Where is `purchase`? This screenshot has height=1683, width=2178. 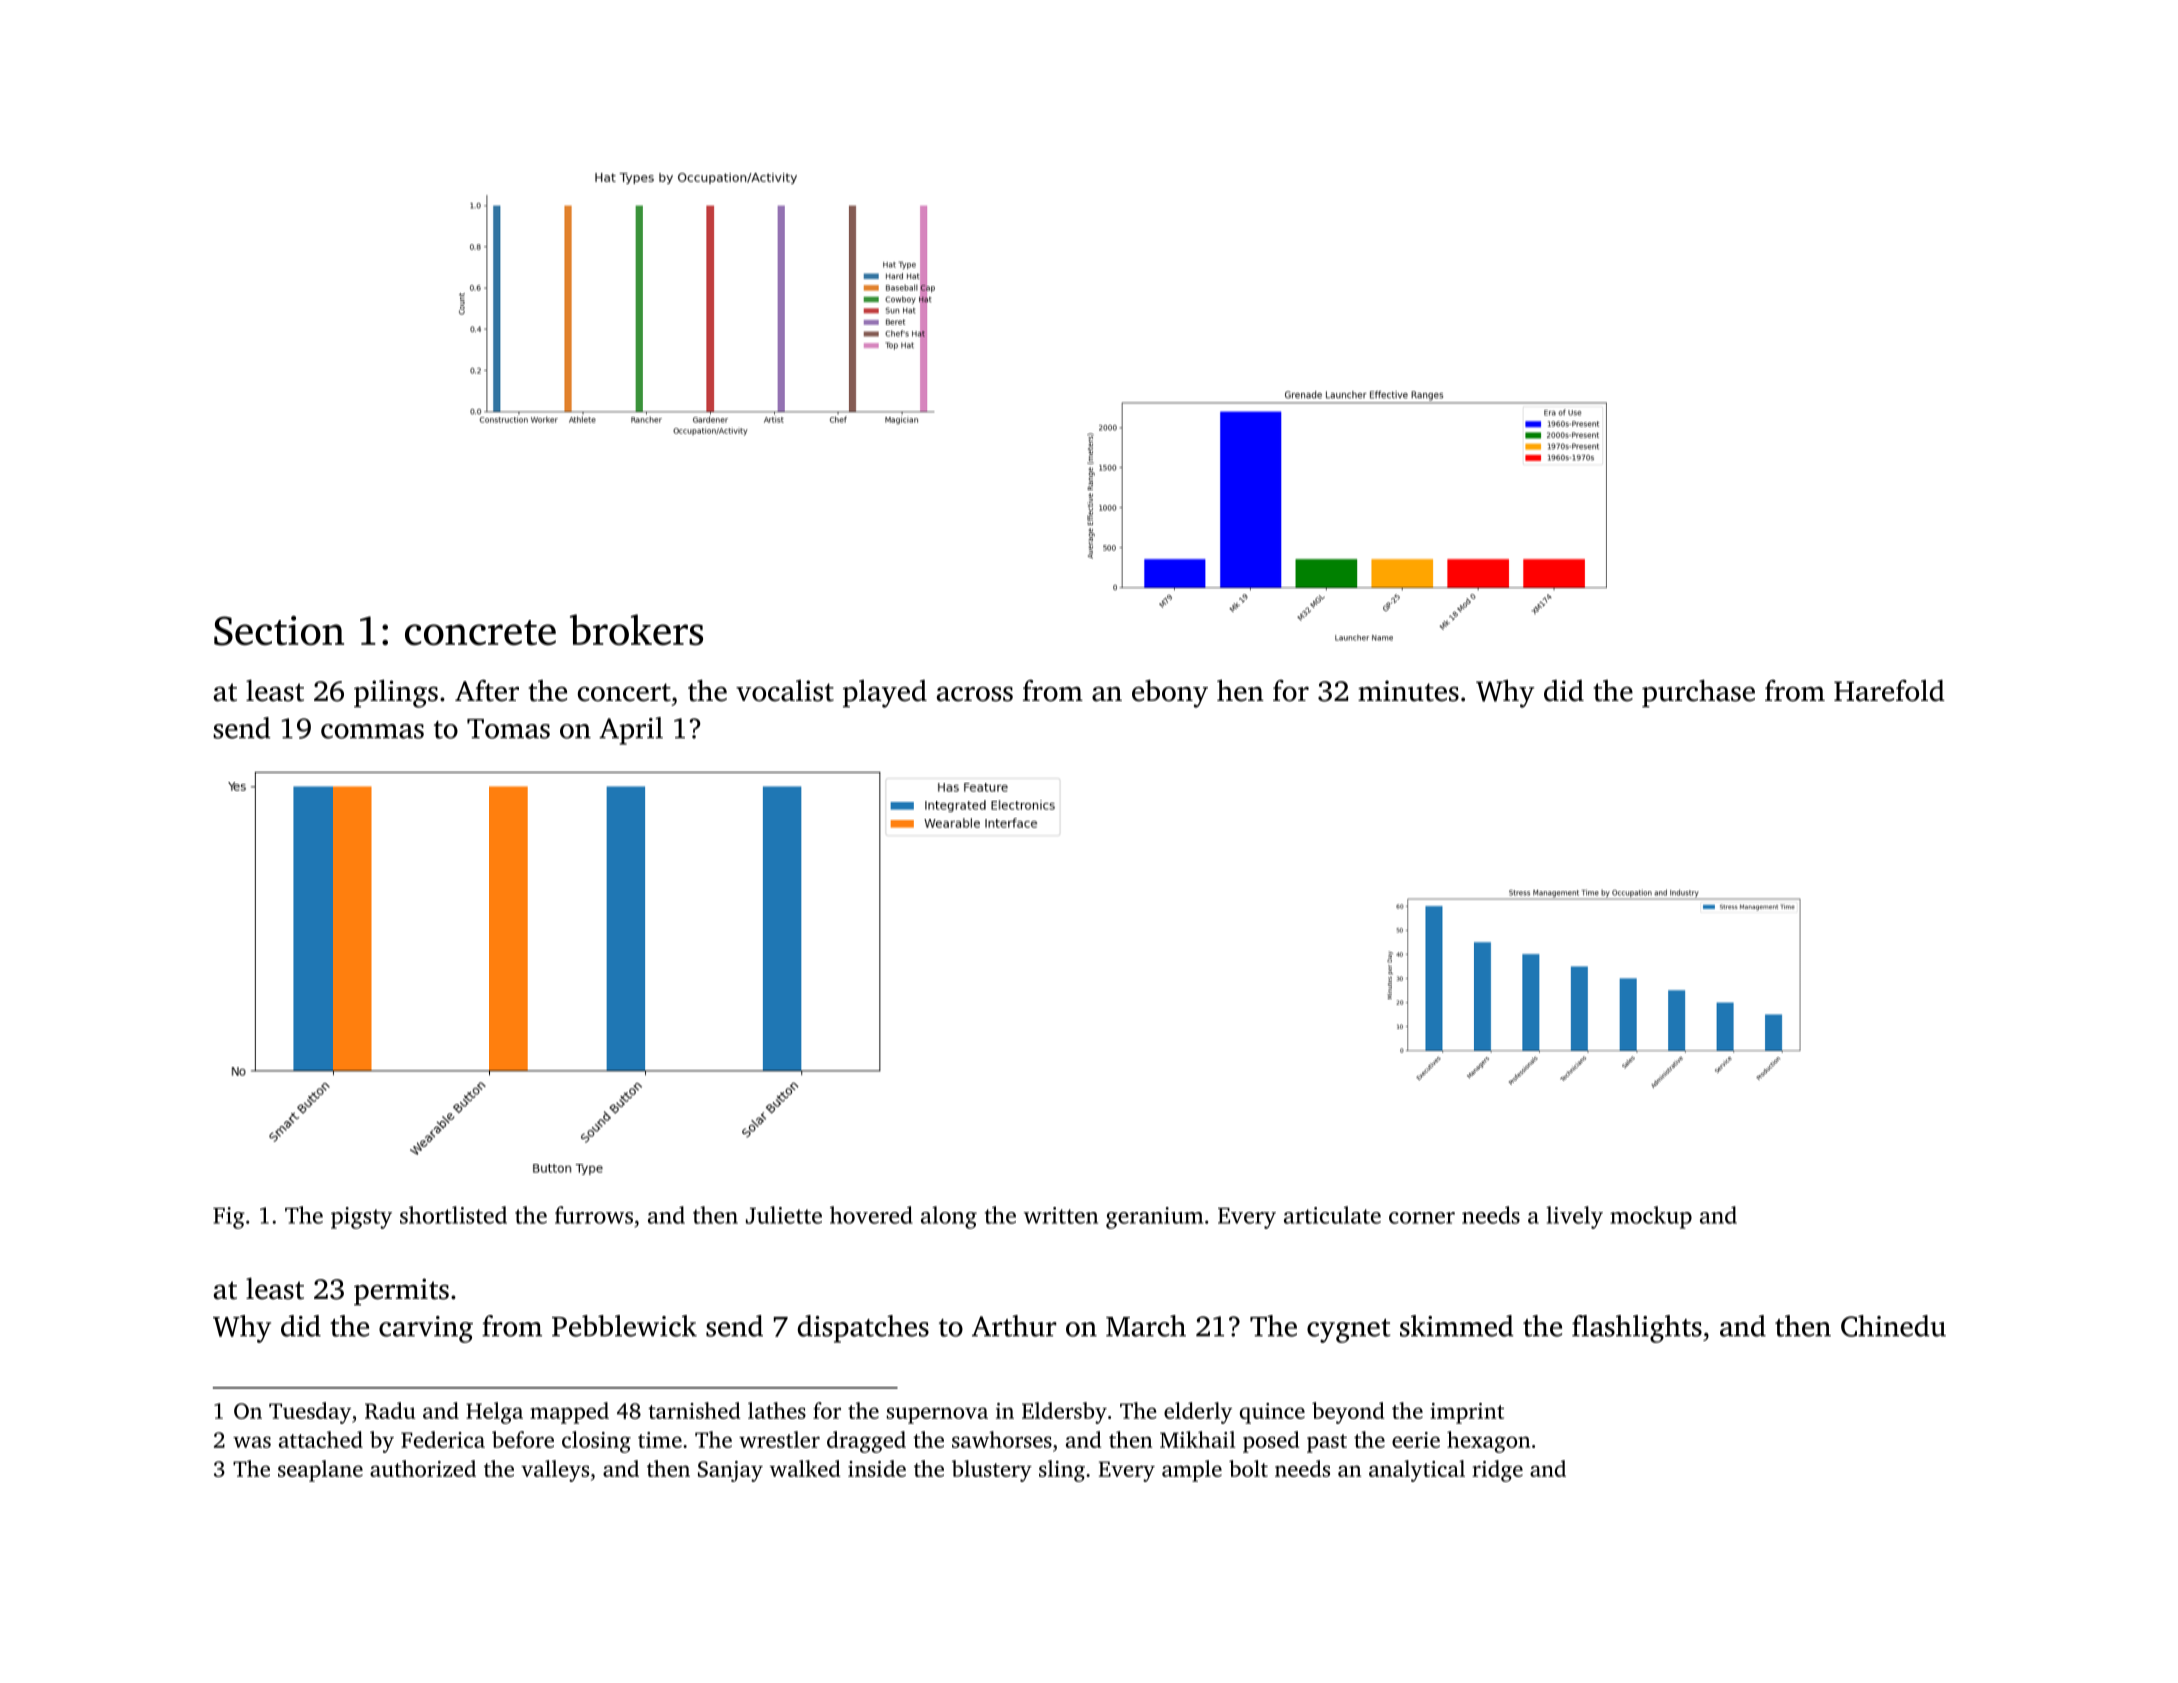 purchase is located at coordinates (1698, 693).
